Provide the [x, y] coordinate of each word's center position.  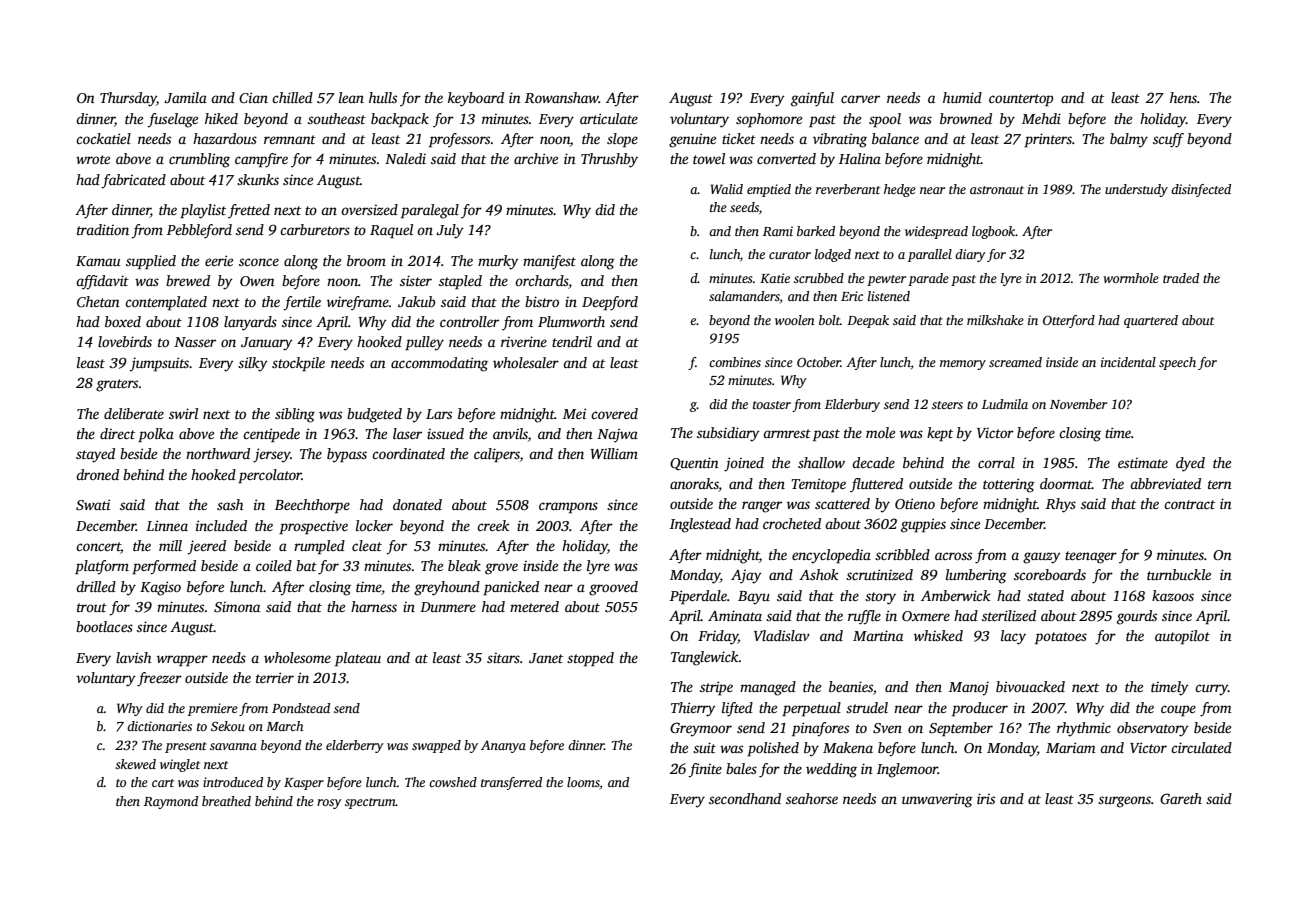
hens [1183, 97]
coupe [1178, 711]
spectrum [370, 803]
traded [1181, 278]
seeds [744, 207]
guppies [923, 525]
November [1078, 404]
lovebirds [125, 341]
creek [493, 525]
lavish [133, 657]
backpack [400, 120]
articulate [609, 118]
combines [735, 362]
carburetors [315, 229]
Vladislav [782, 635]
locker [374, 525]
